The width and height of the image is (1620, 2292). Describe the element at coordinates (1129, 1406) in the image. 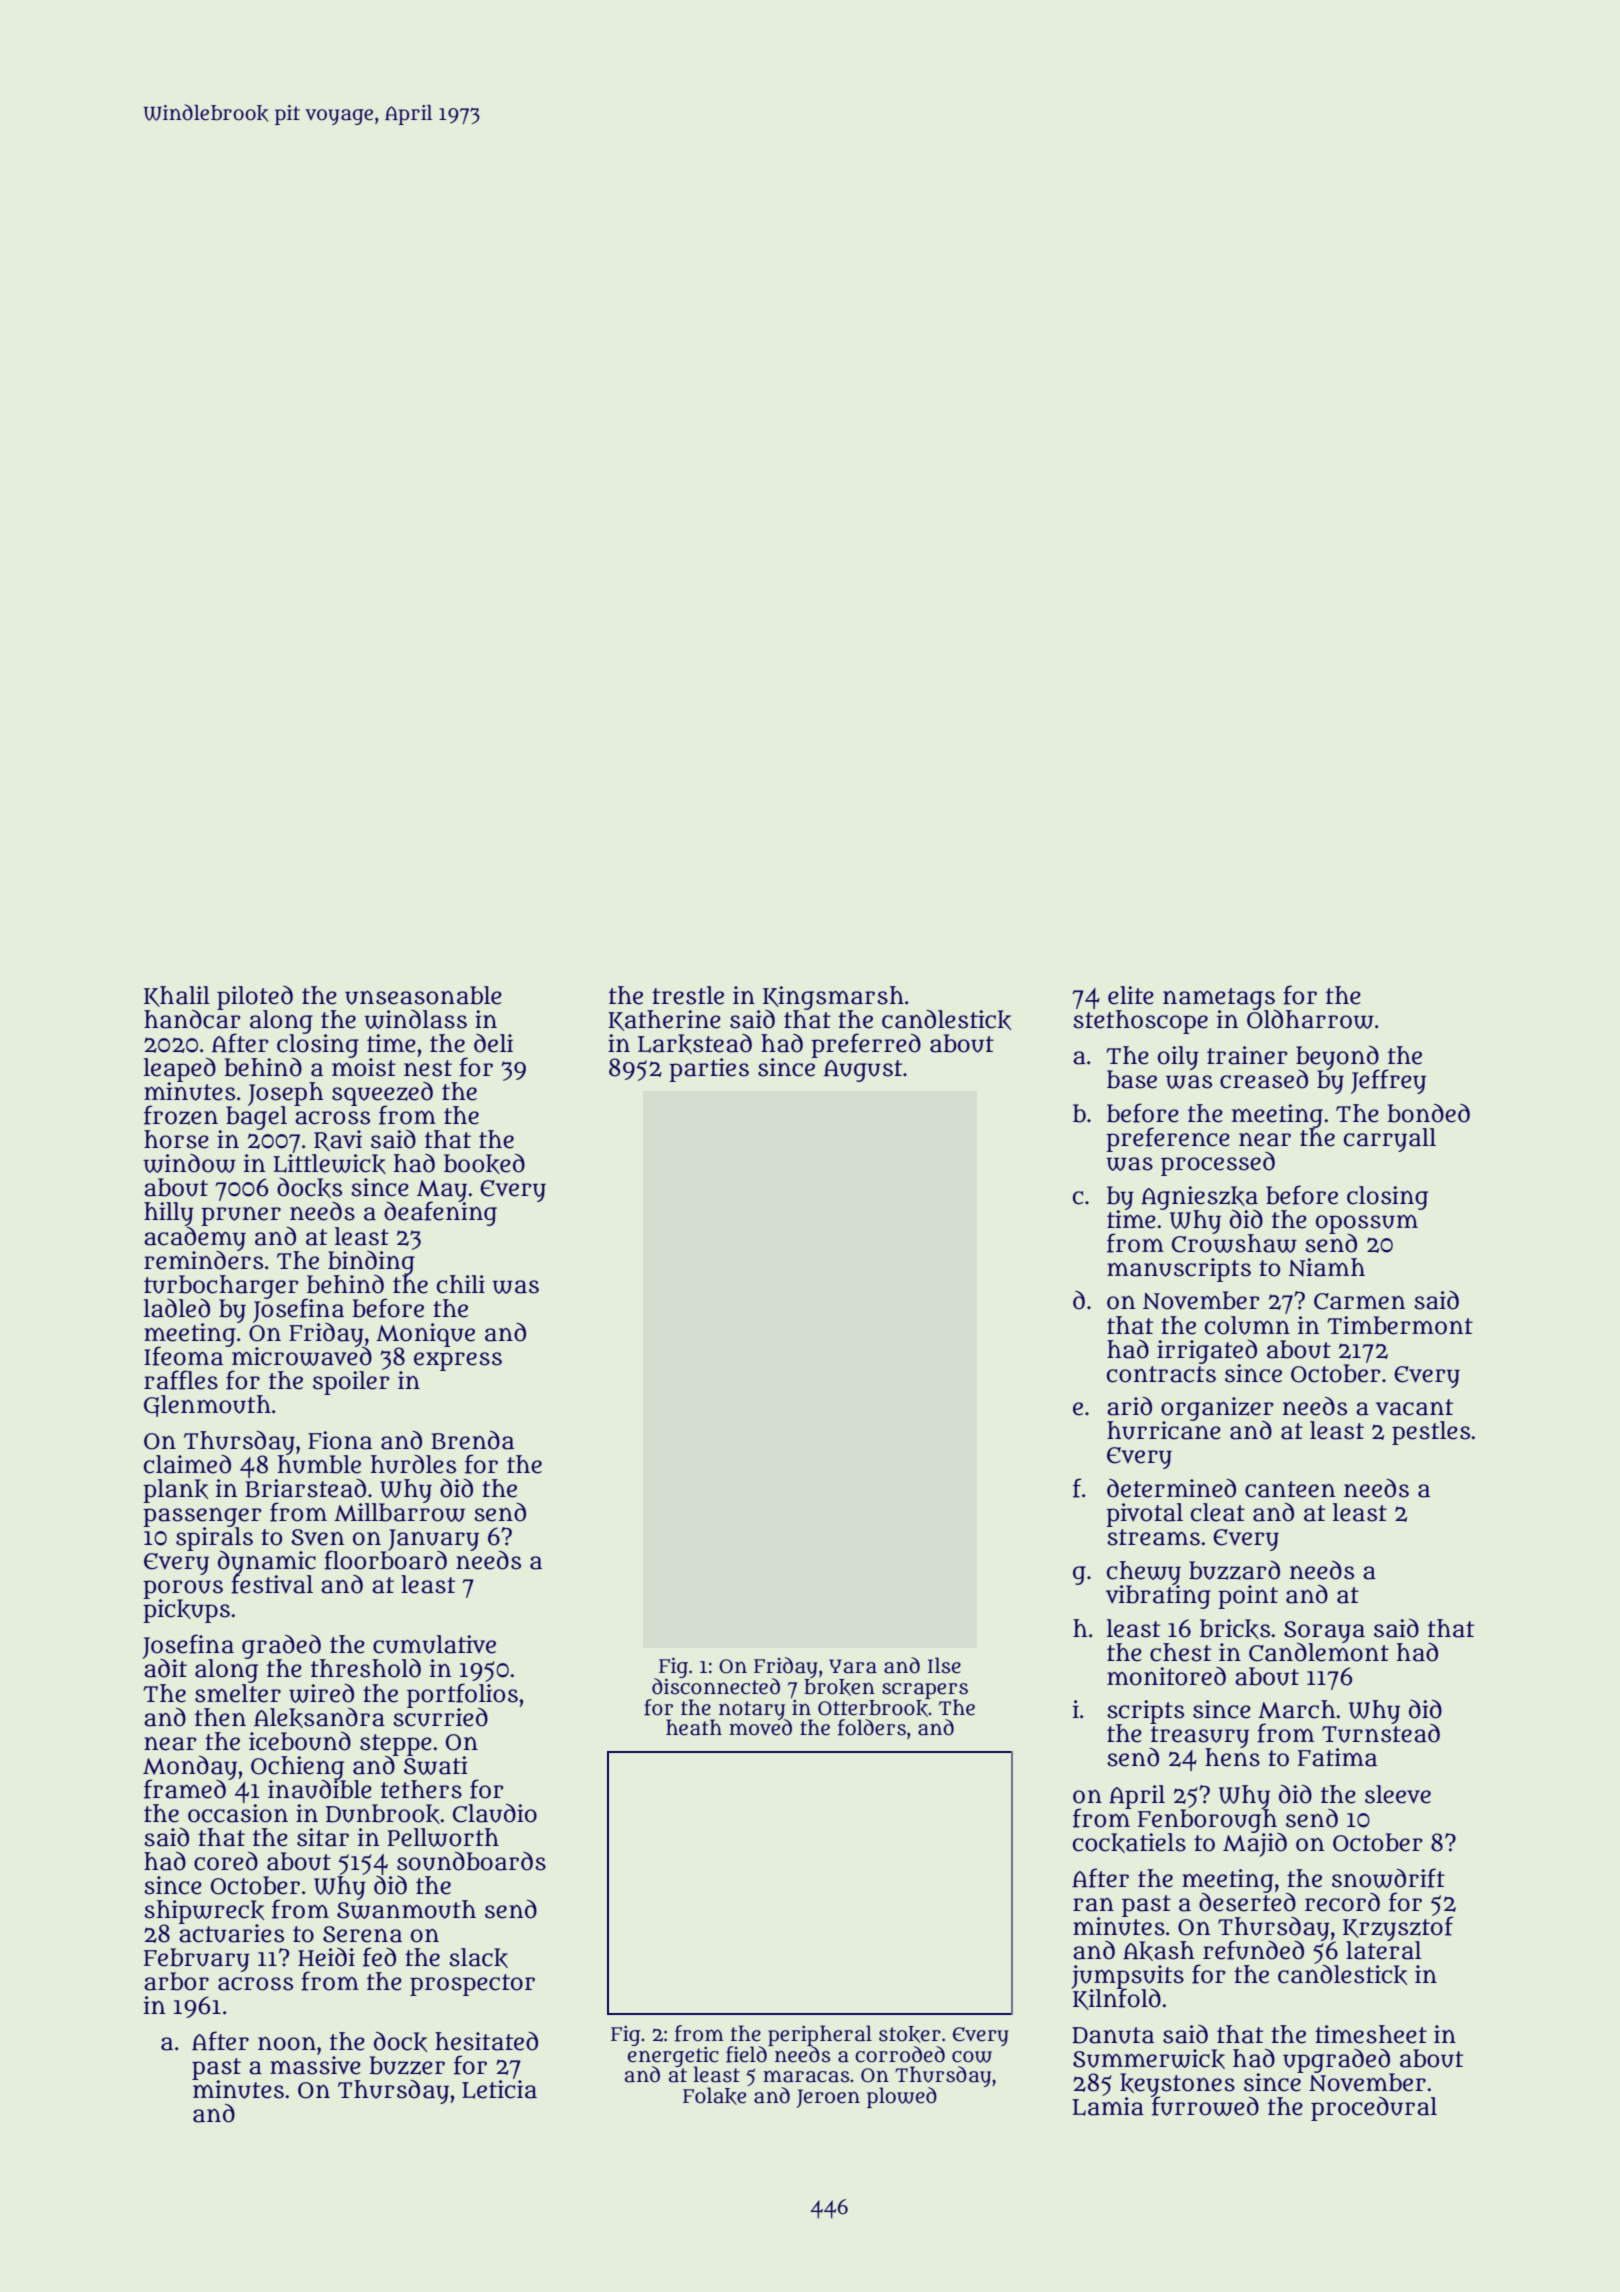

I see `arid` at that location.
